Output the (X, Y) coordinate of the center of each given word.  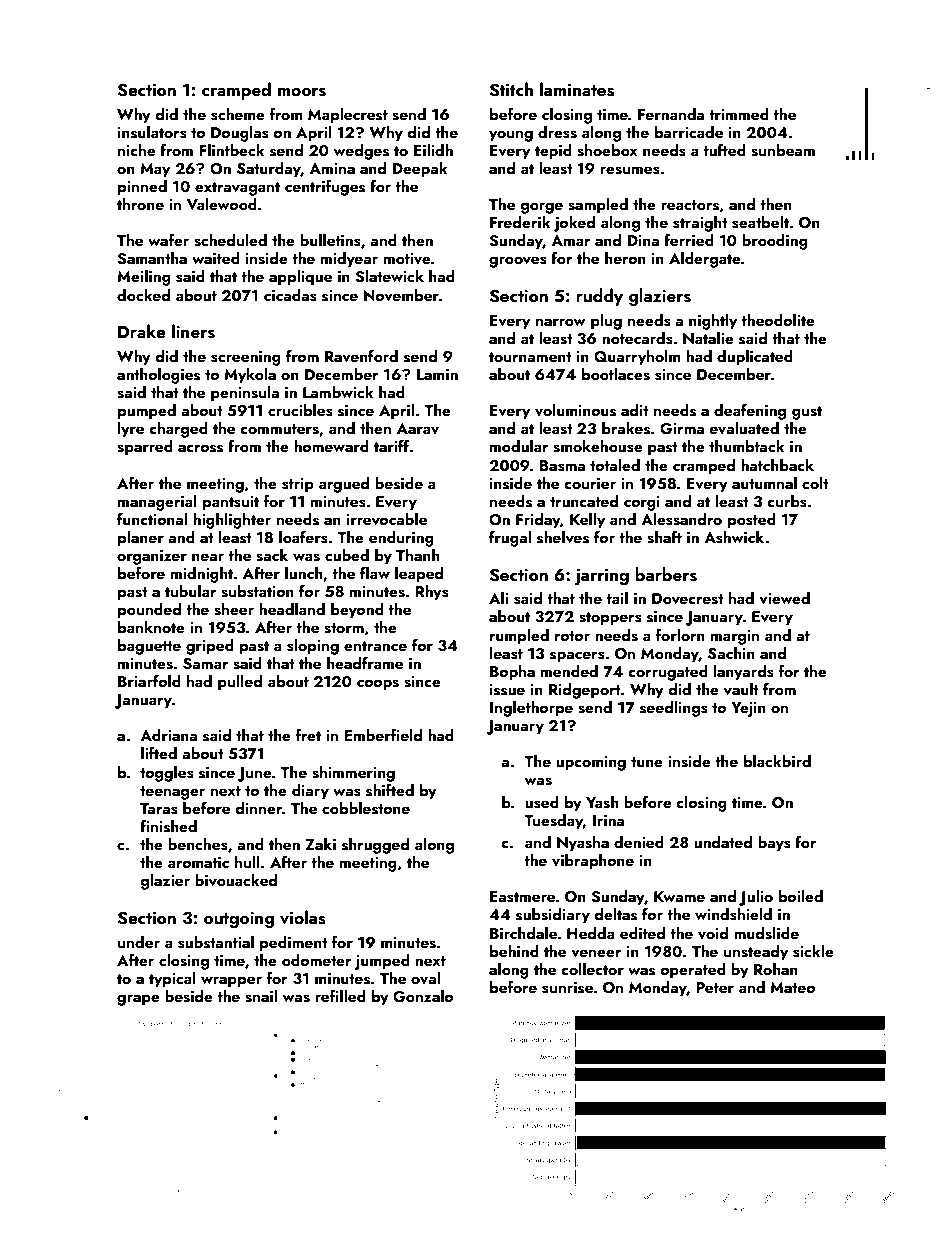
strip (298, 485)
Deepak (420, 170)
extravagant (237, 189)
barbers (666, 574)
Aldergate (705, 260)
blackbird (777, 761)
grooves (518, 262)
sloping (313, 647)
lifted (159, 752)
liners (193, 331)
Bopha (512, 673)
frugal (510, 538)
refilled (340, 995)
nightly (713, 322)
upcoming (591, 763)
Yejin (748, 709)
